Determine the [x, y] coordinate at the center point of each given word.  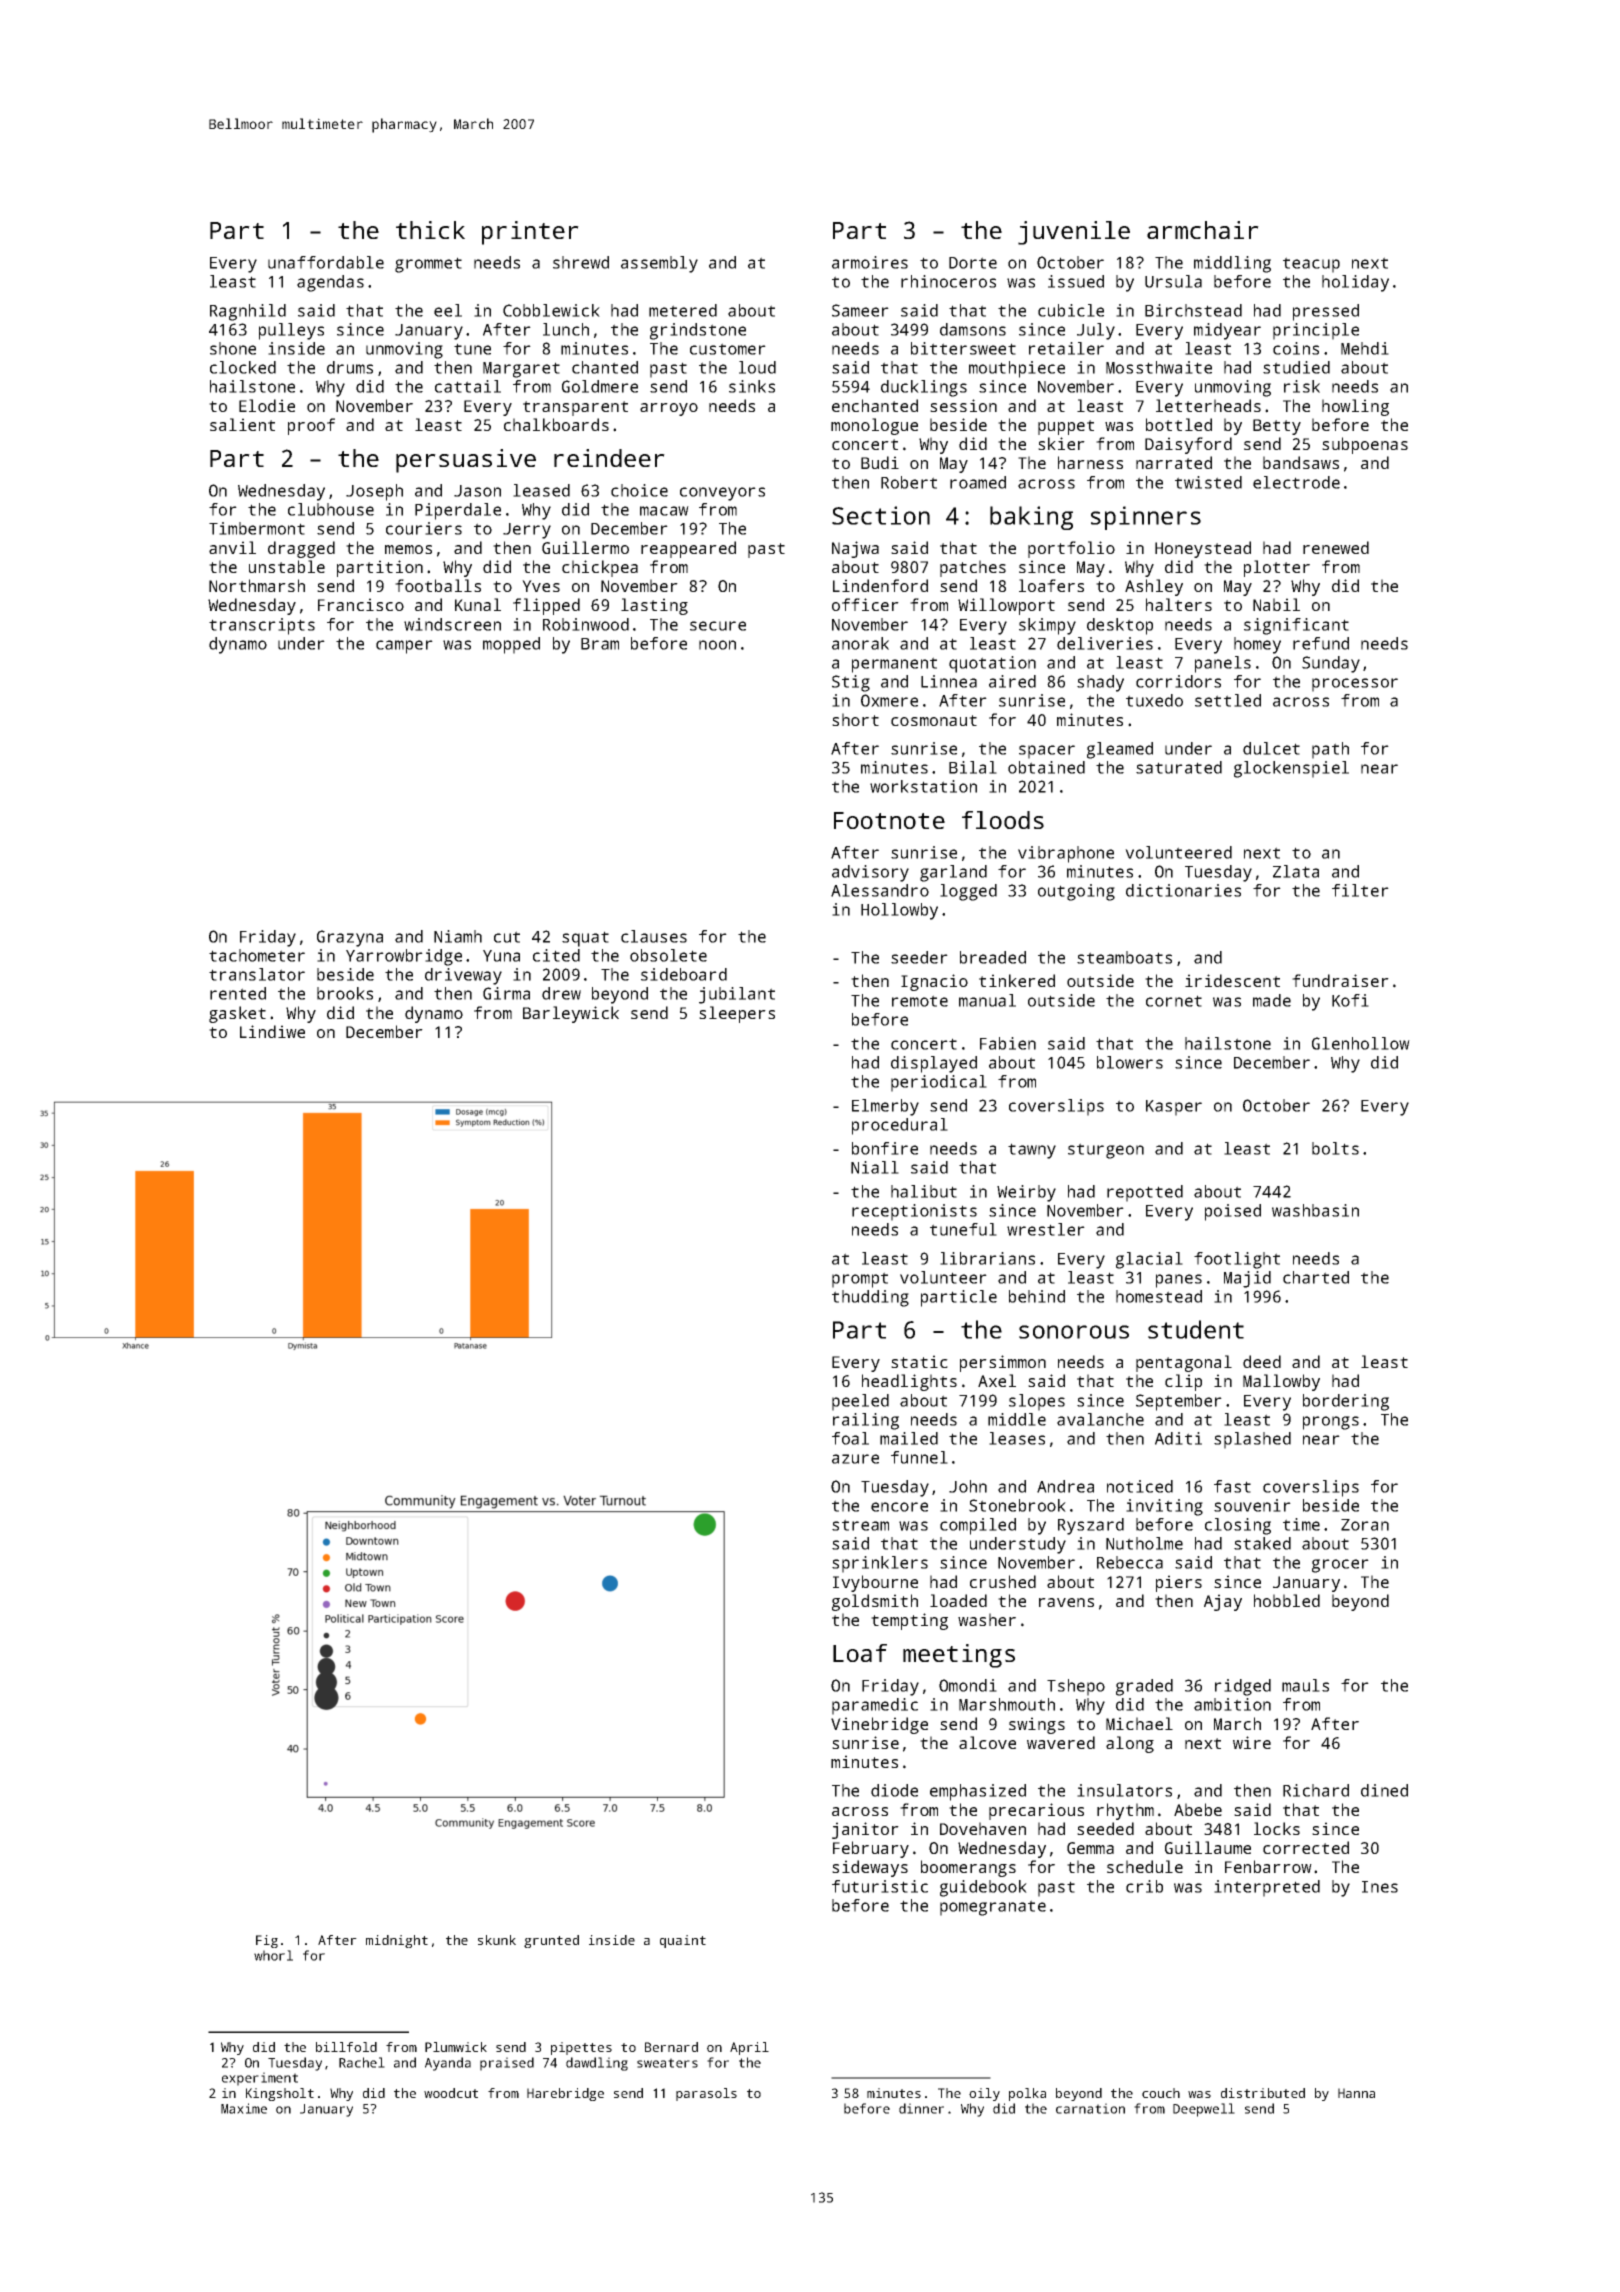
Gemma [1090, 1848]
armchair [1203, 230]
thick [430, 230]
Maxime [244, 2108]
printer [530, 233]
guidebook [983, 1888]
